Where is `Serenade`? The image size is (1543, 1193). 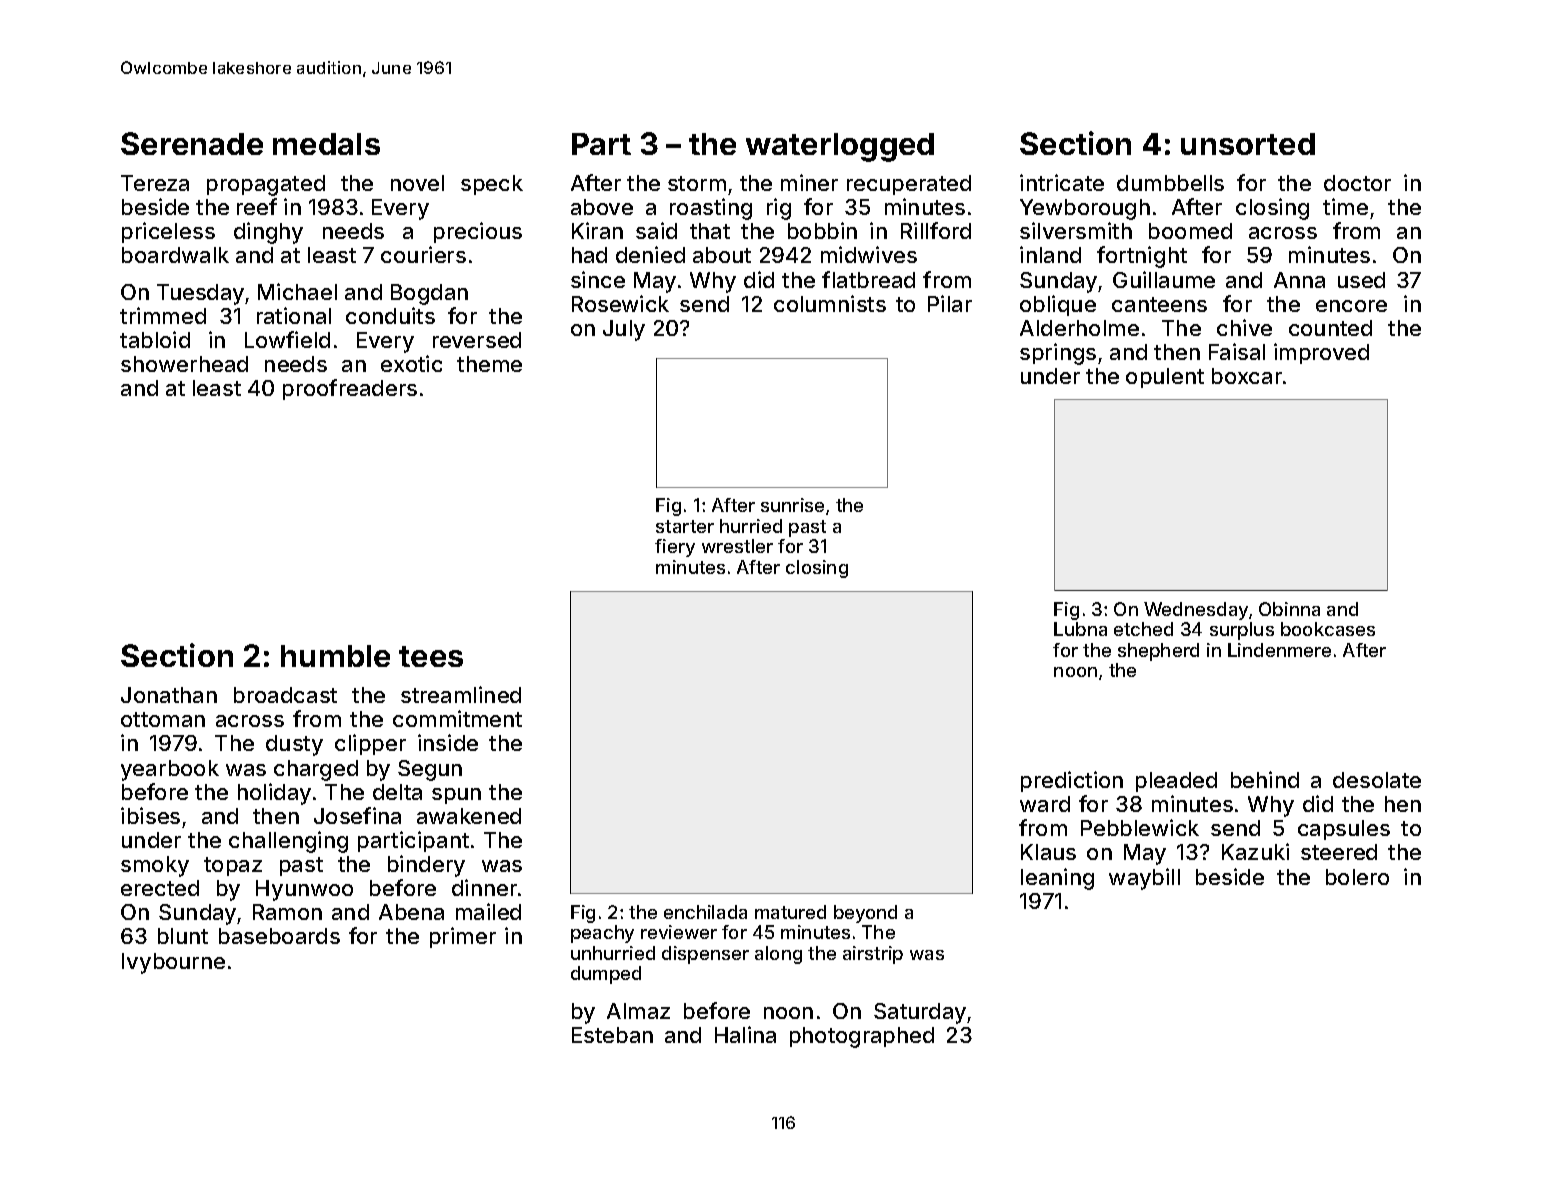
Serenade is located at coordinates (192, 143).
